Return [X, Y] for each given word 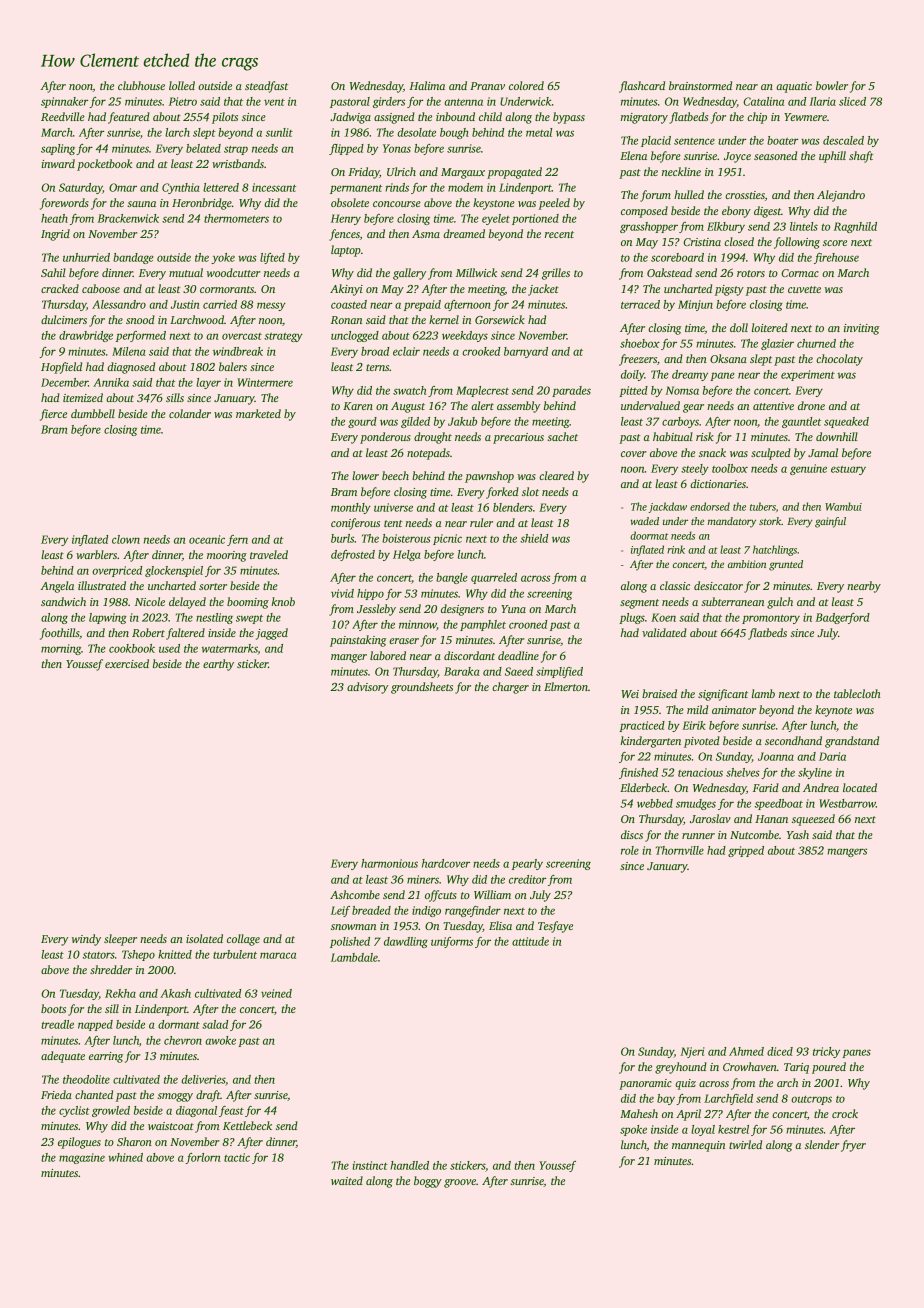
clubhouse [141, 85]
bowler [832, 85]
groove [460, 1183]
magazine [82, 1158]
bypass [569, 118]
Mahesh [639, 1113]
